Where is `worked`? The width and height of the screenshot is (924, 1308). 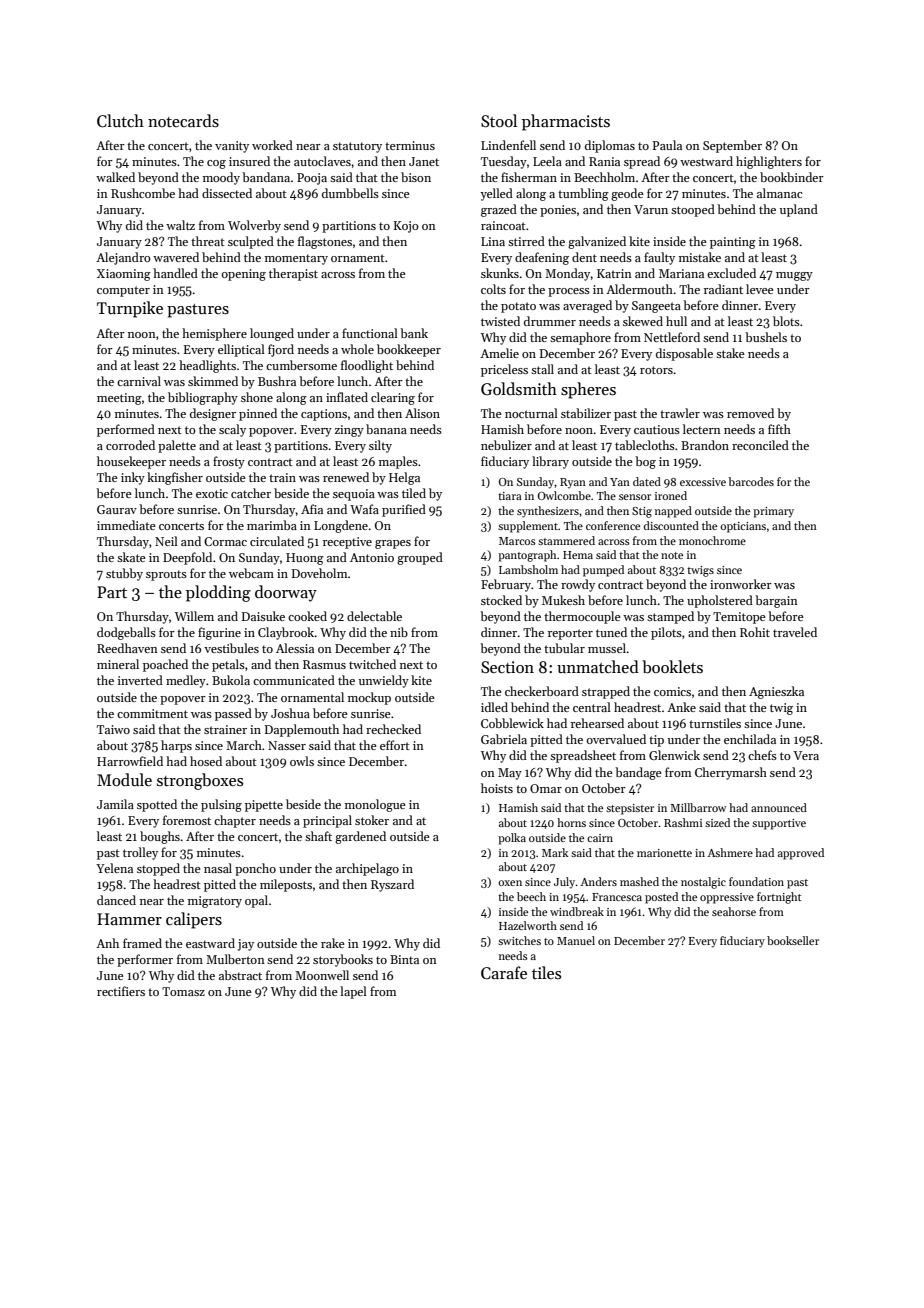 worked is located at coordinates (272, 145).
